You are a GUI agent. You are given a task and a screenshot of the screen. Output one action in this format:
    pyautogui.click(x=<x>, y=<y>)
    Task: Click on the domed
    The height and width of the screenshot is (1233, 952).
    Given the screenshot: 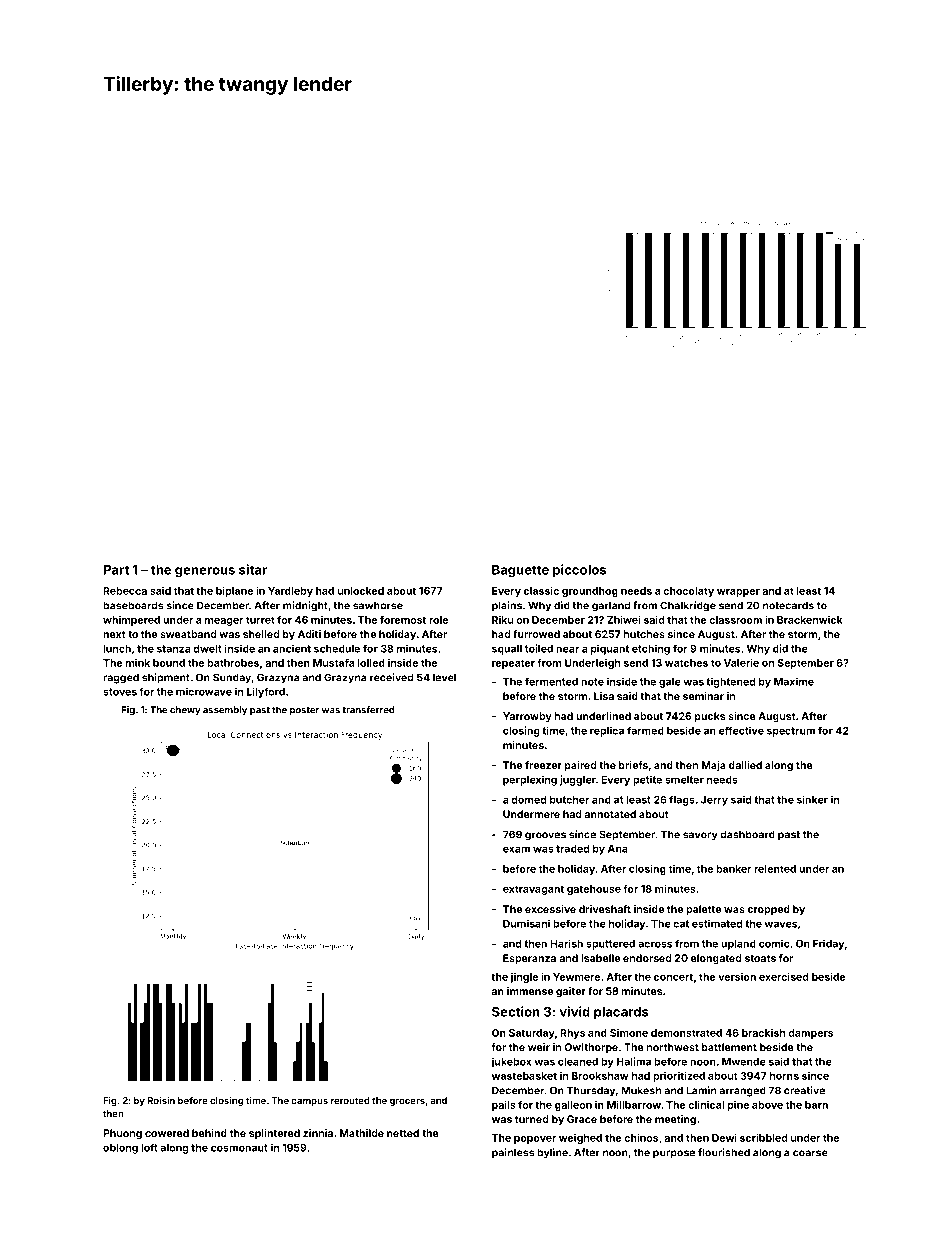 What is the action you would take?
    pyautogui.click(x=528, y=800)
